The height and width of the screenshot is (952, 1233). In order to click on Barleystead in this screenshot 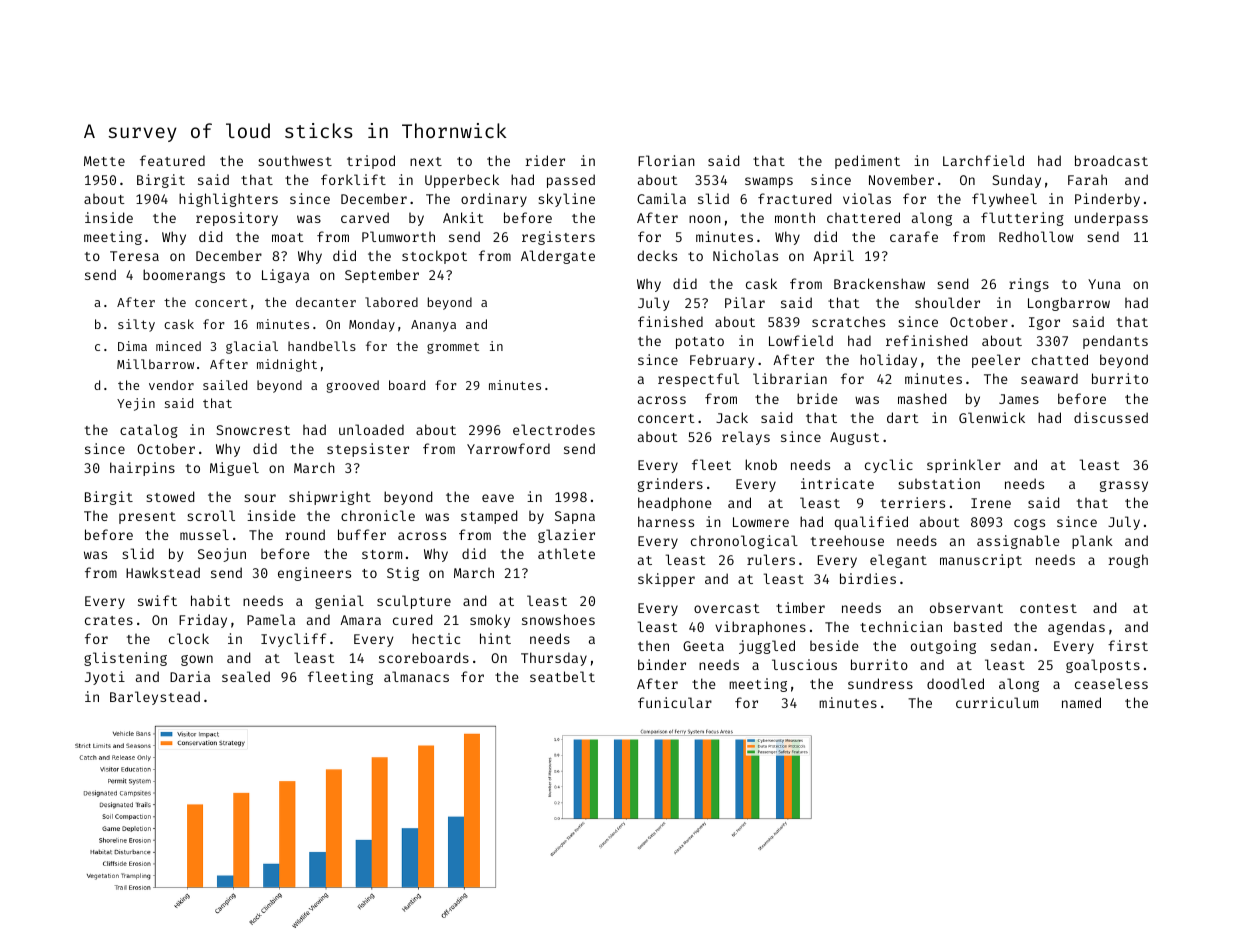, I will do `click(155, 698)`.
